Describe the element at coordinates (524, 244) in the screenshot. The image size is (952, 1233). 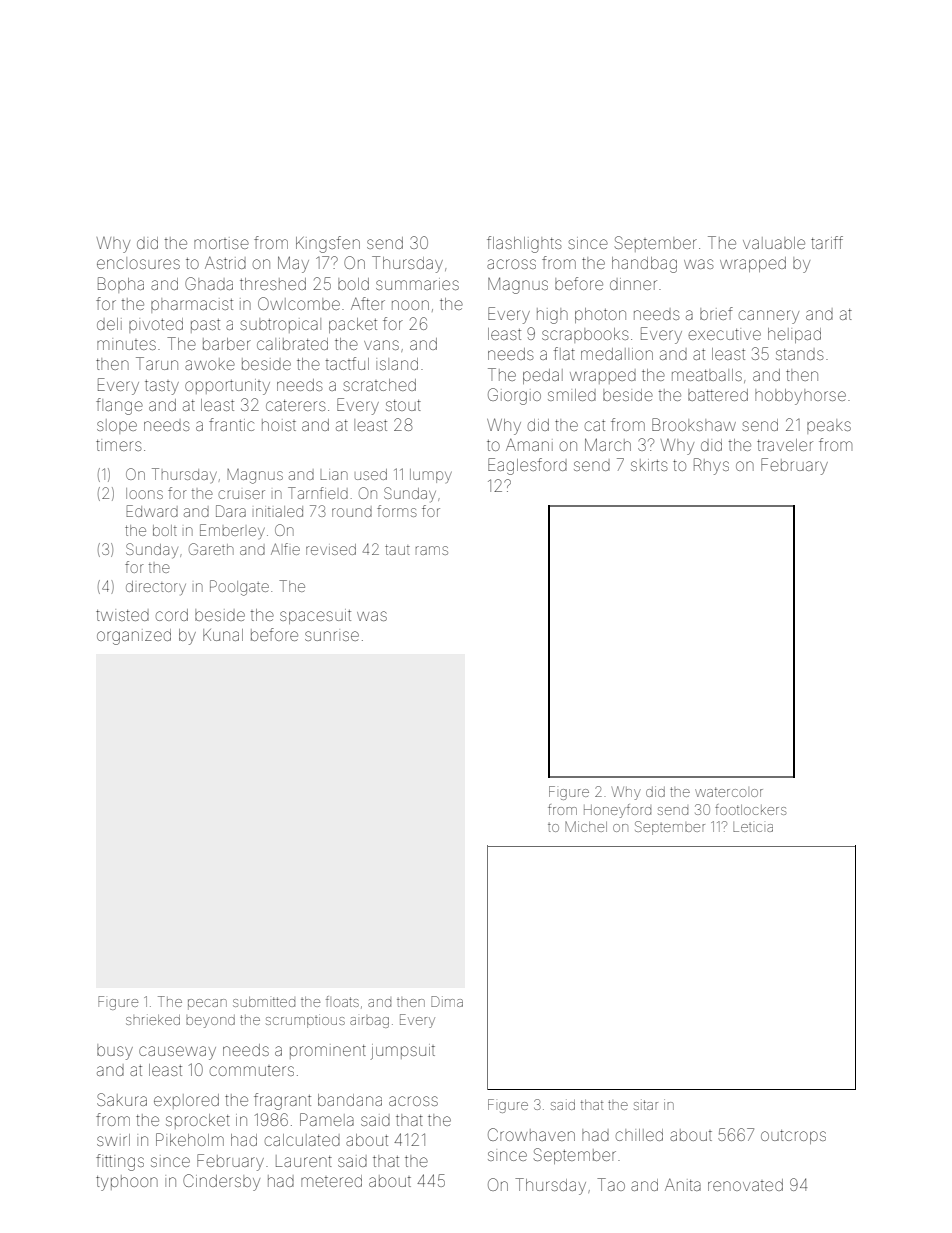
I see `flashlights` at that location.
